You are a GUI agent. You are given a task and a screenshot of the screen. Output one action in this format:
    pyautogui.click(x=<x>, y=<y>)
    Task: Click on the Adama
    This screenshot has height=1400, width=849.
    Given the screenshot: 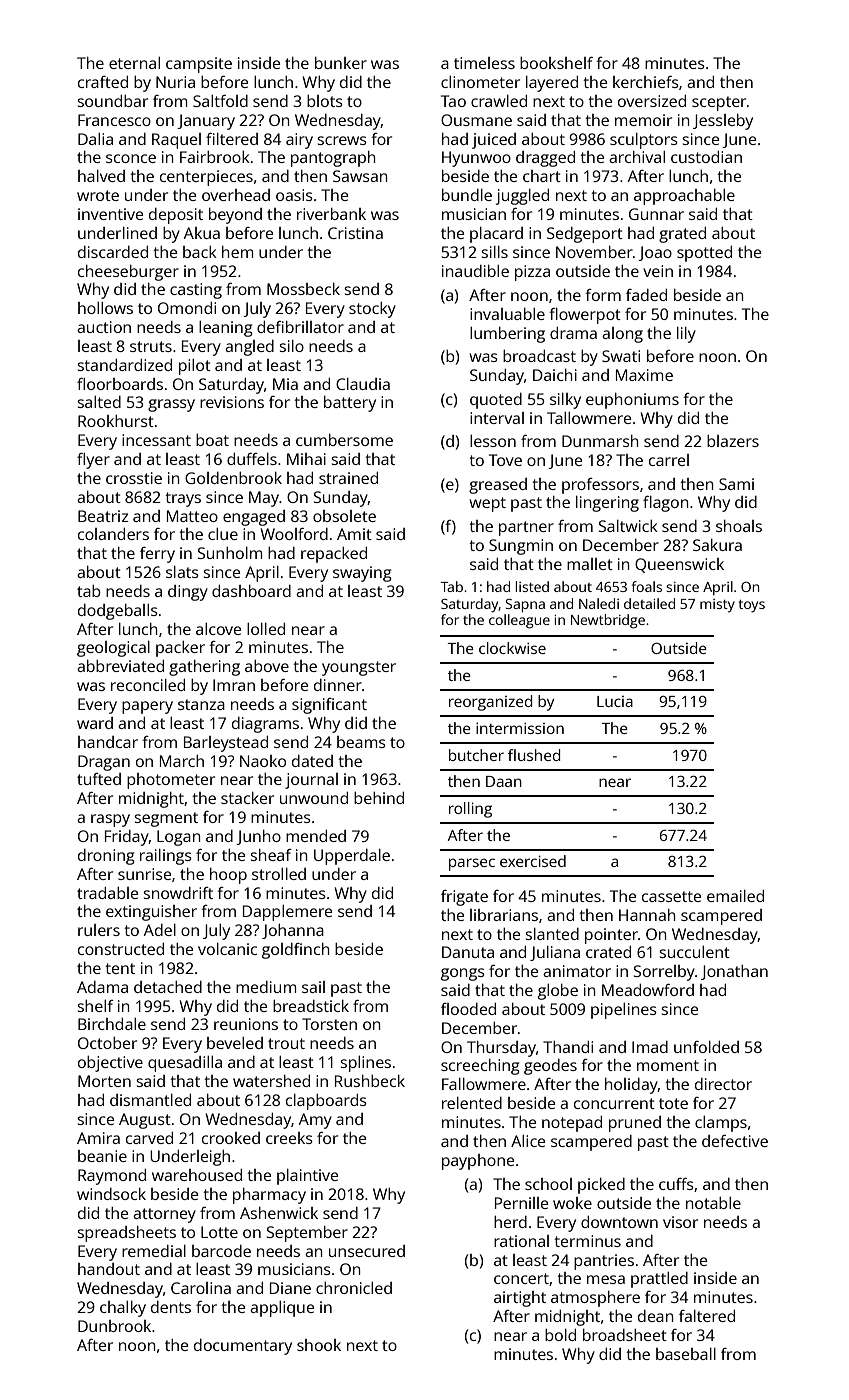 What is the action you would take?
    pyautogui.click(x=102, y=987)
